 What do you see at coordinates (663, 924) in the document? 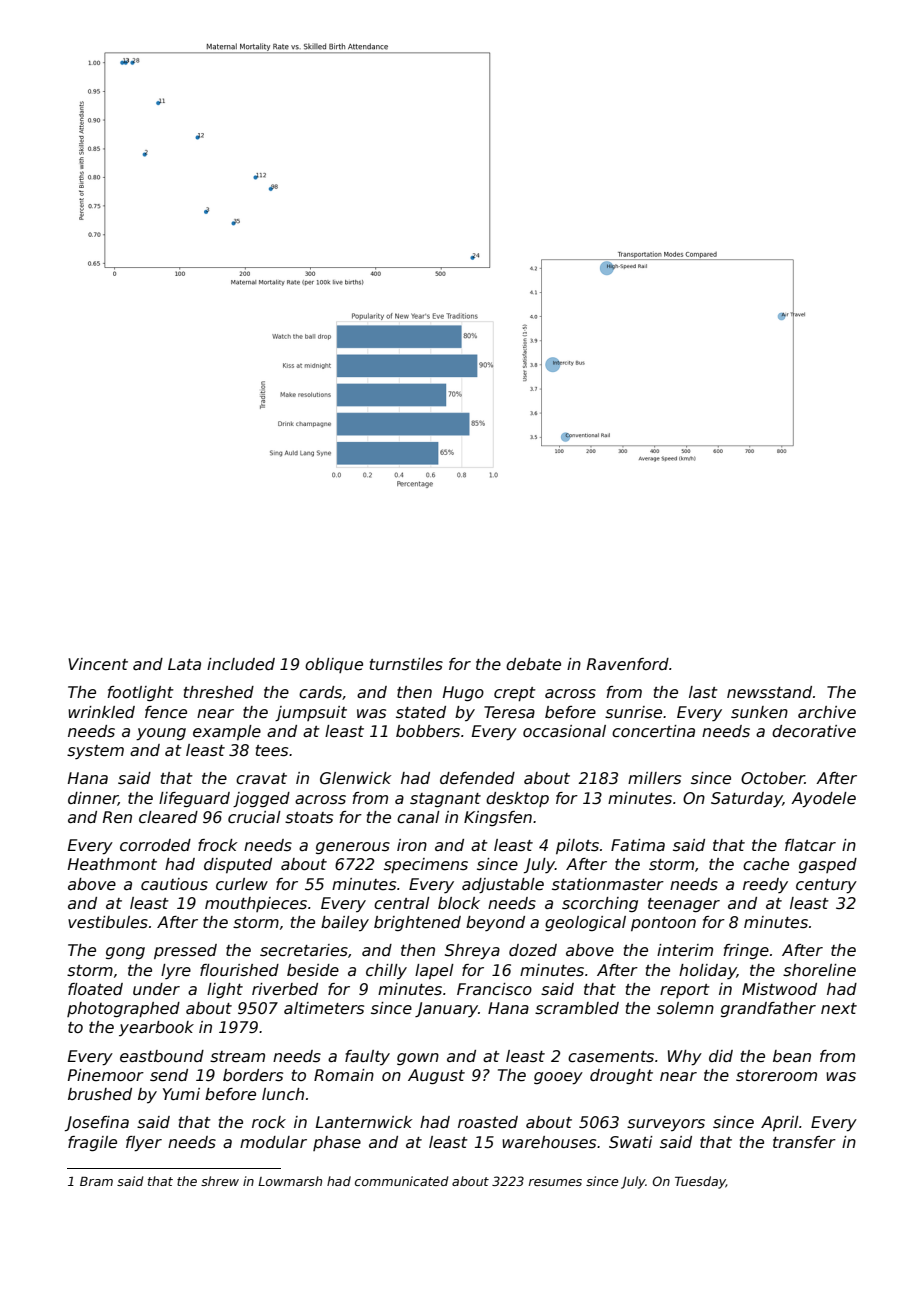
I see `pontoon` at bounding box center [663, 924].
